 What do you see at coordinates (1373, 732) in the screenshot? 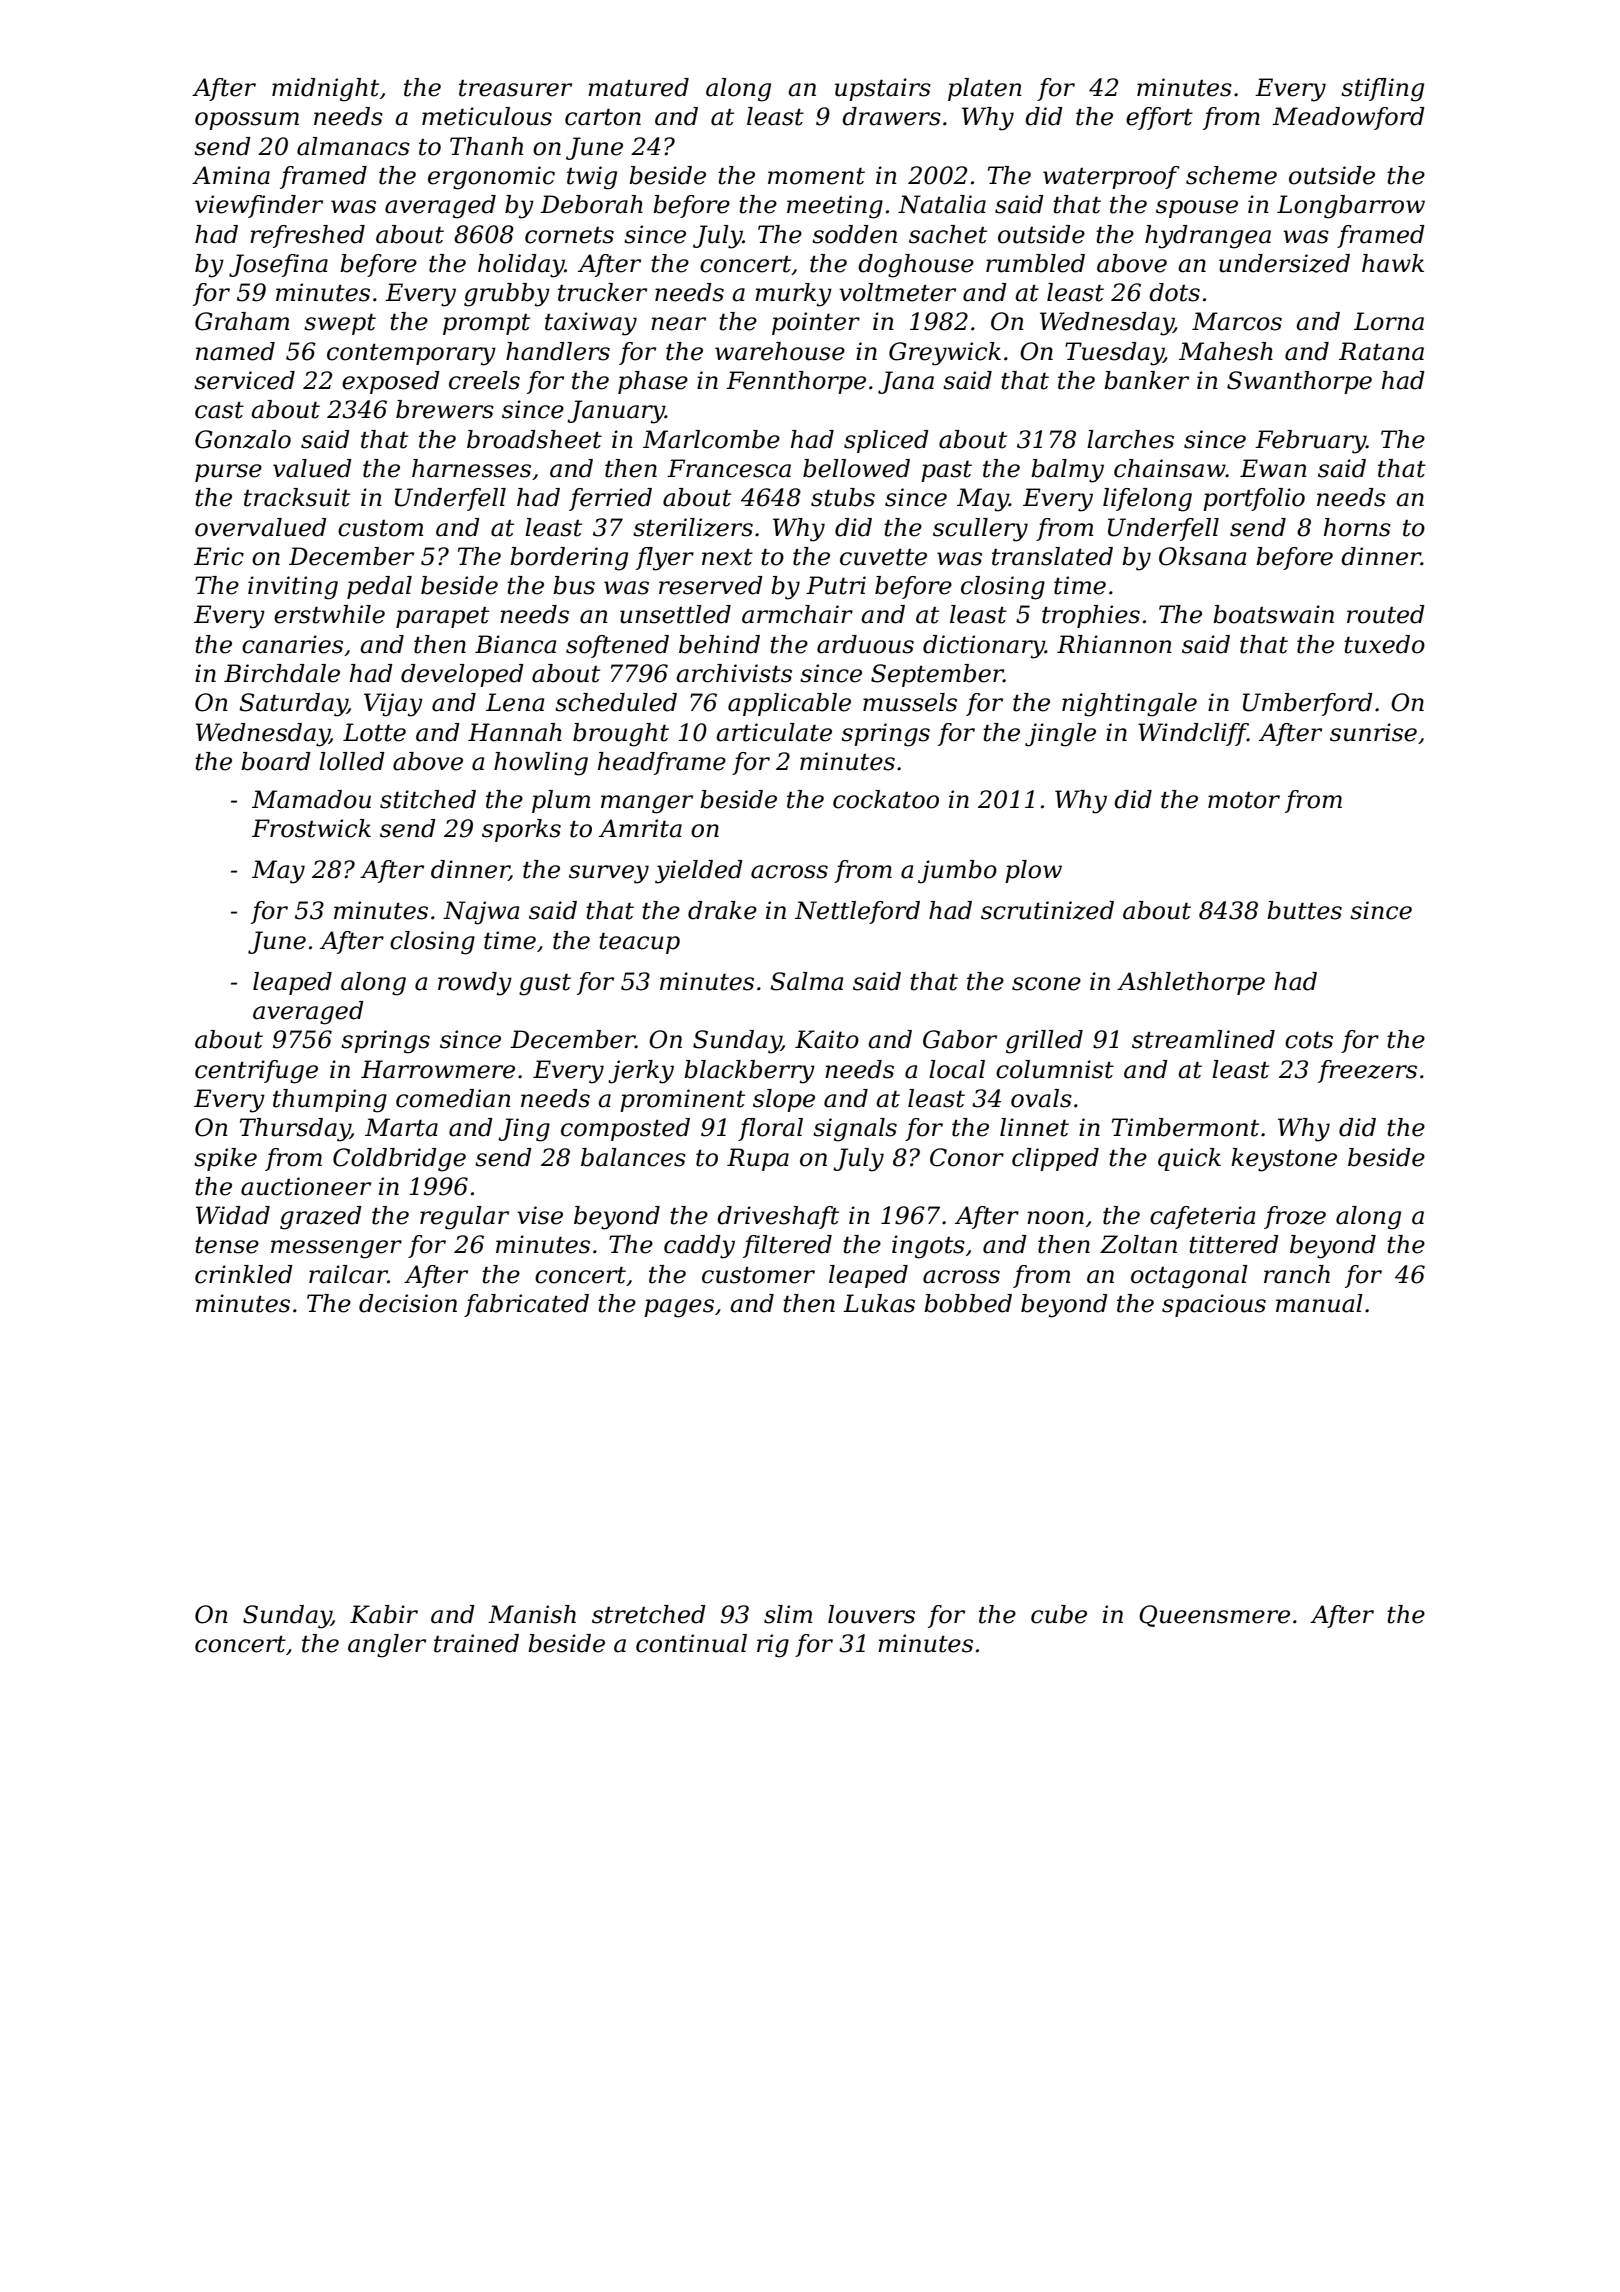
I see `sunrise` at bounding box center [1373, 732].
